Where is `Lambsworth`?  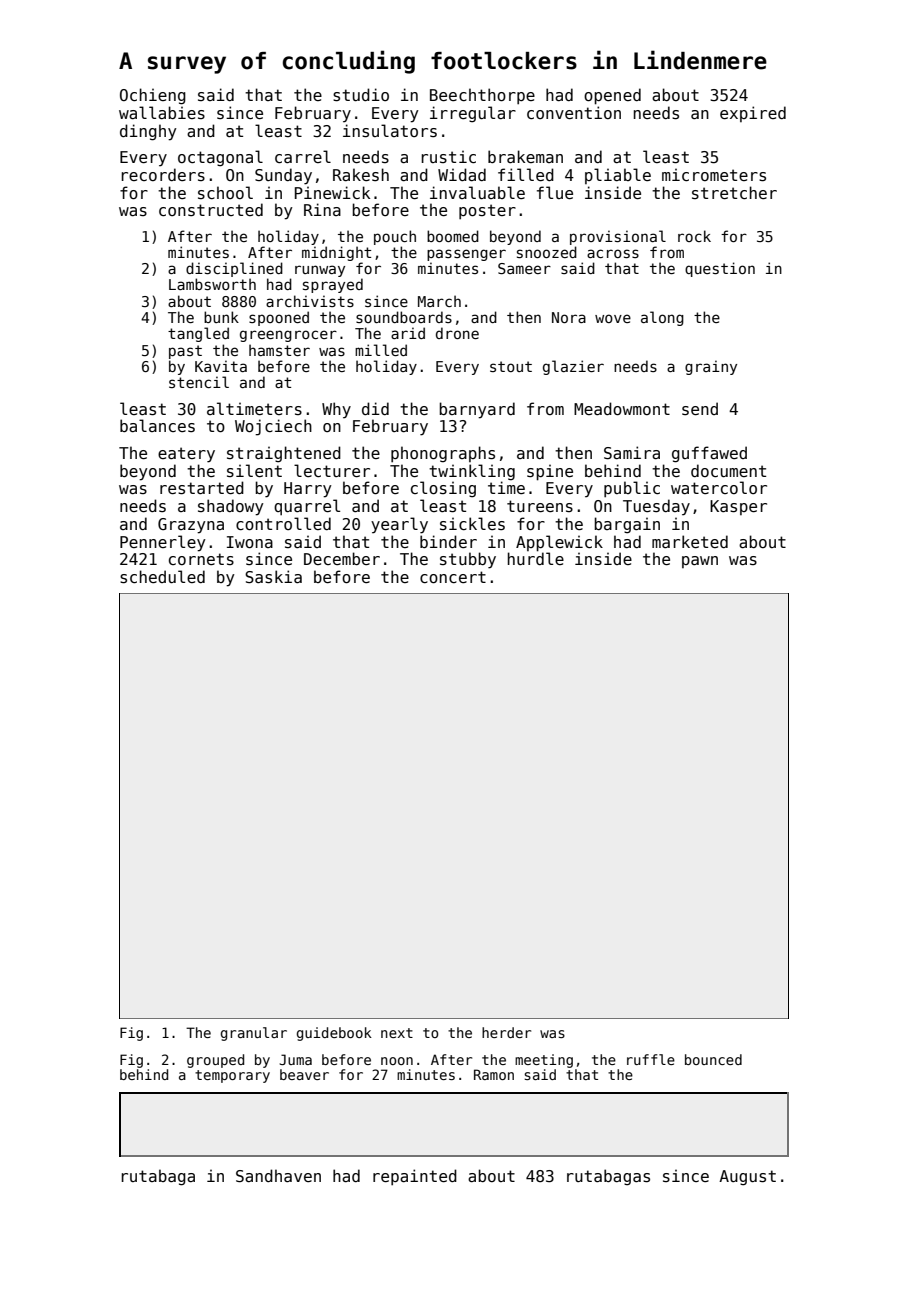 Lambsworth is located at coordinates (212, 284).
